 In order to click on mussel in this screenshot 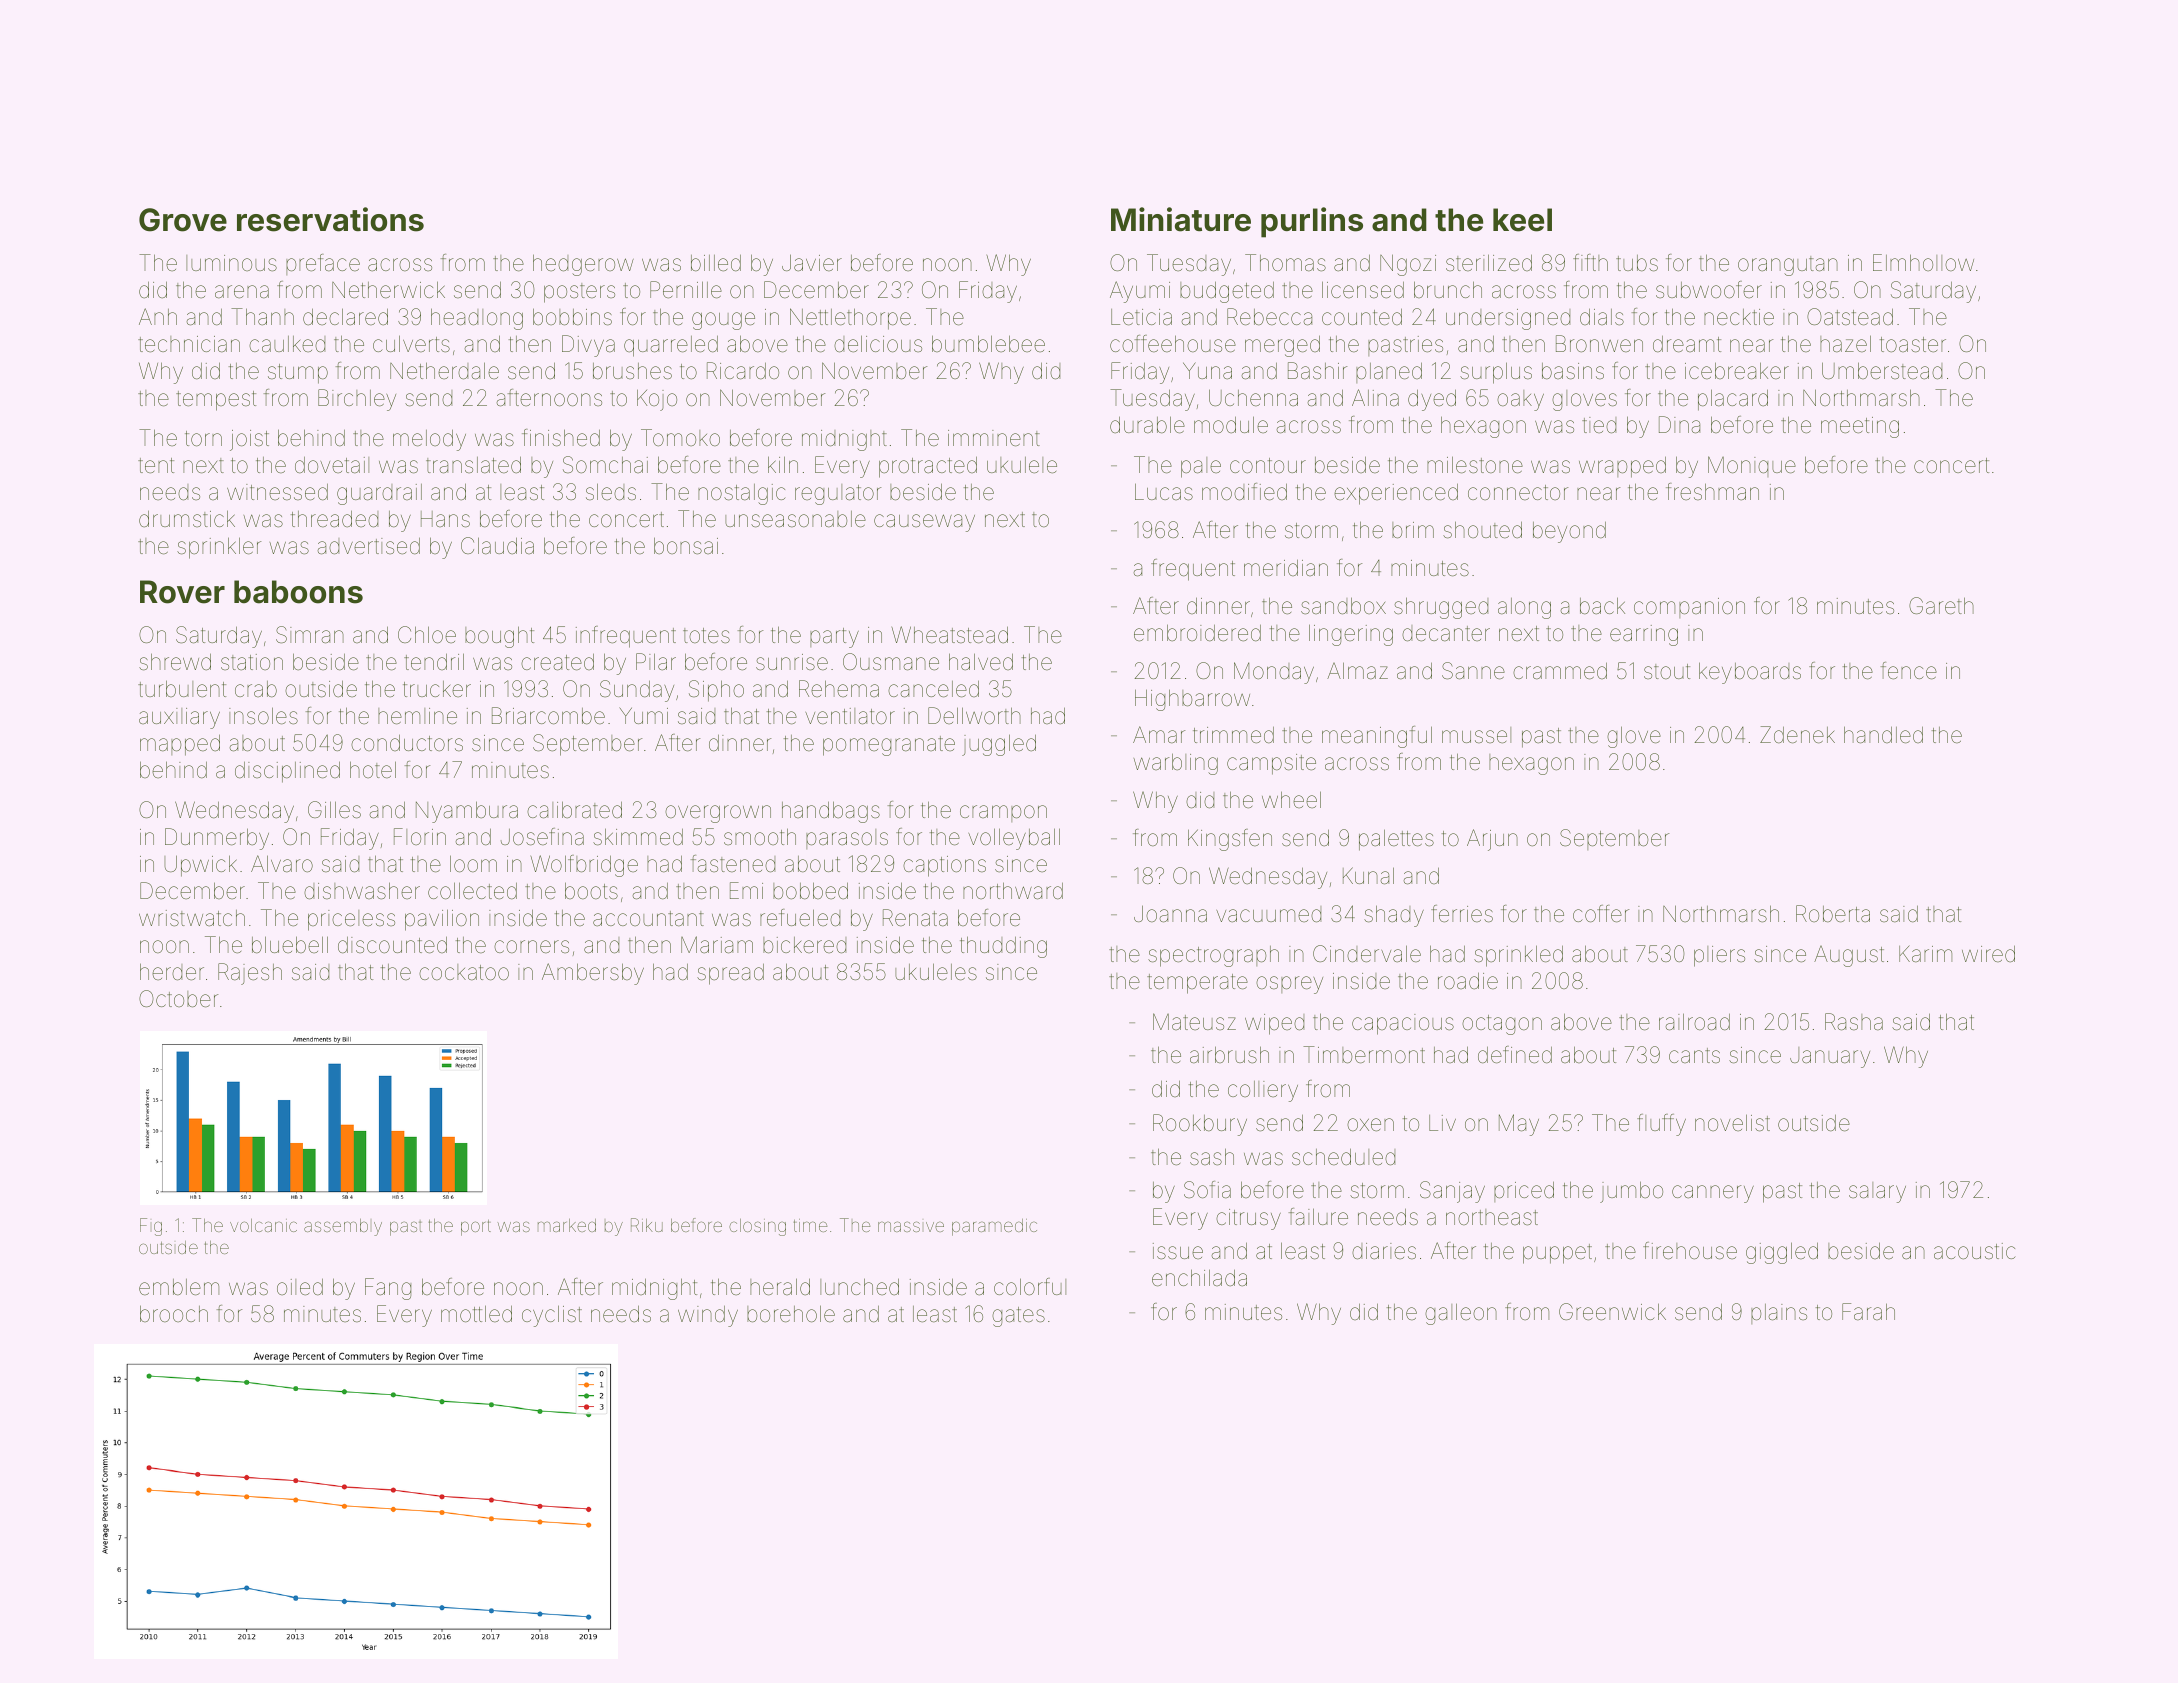, I will do `click(1476, 735)`.
